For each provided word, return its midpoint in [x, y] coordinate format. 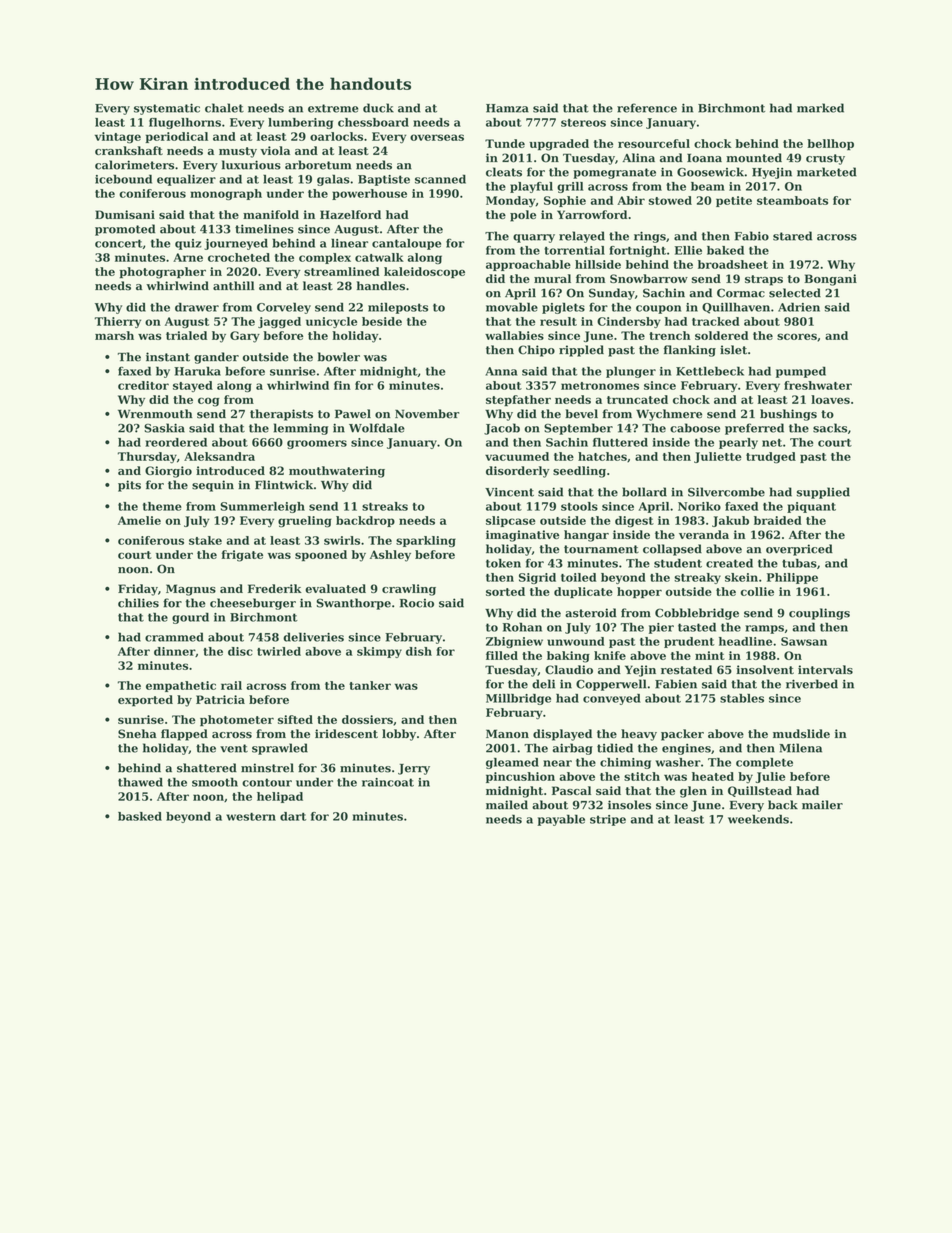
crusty [825, 159]
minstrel [267, 768]
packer [682, 735]
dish [419, 651]
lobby [399, 735]
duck [378, 108]
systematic [167, 109]
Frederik [275, 588]
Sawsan [804, 641]
